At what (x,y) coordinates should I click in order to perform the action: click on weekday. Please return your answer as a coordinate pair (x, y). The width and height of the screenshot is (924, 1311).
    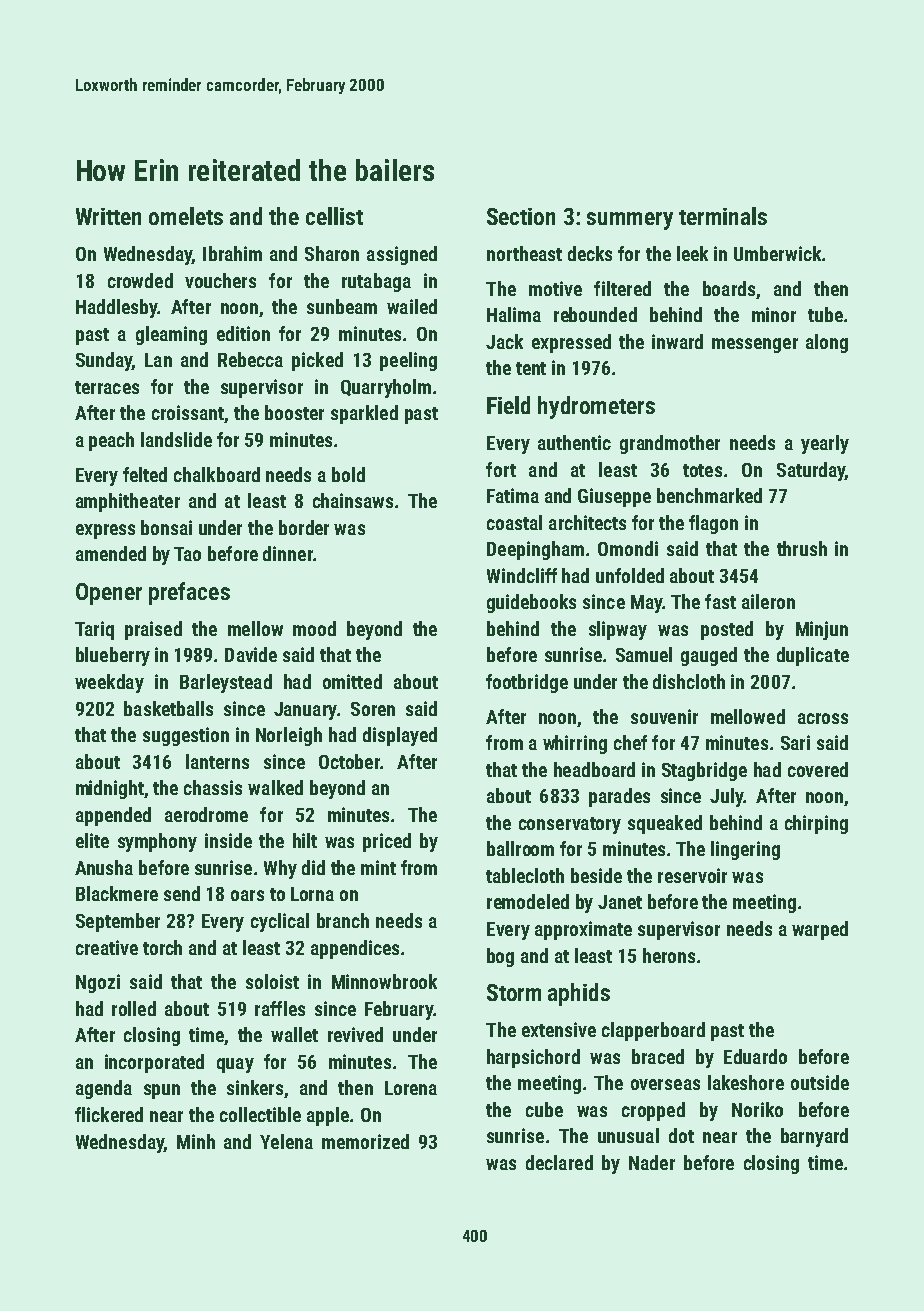
    Looking at the image, I should click on (109, 683).
